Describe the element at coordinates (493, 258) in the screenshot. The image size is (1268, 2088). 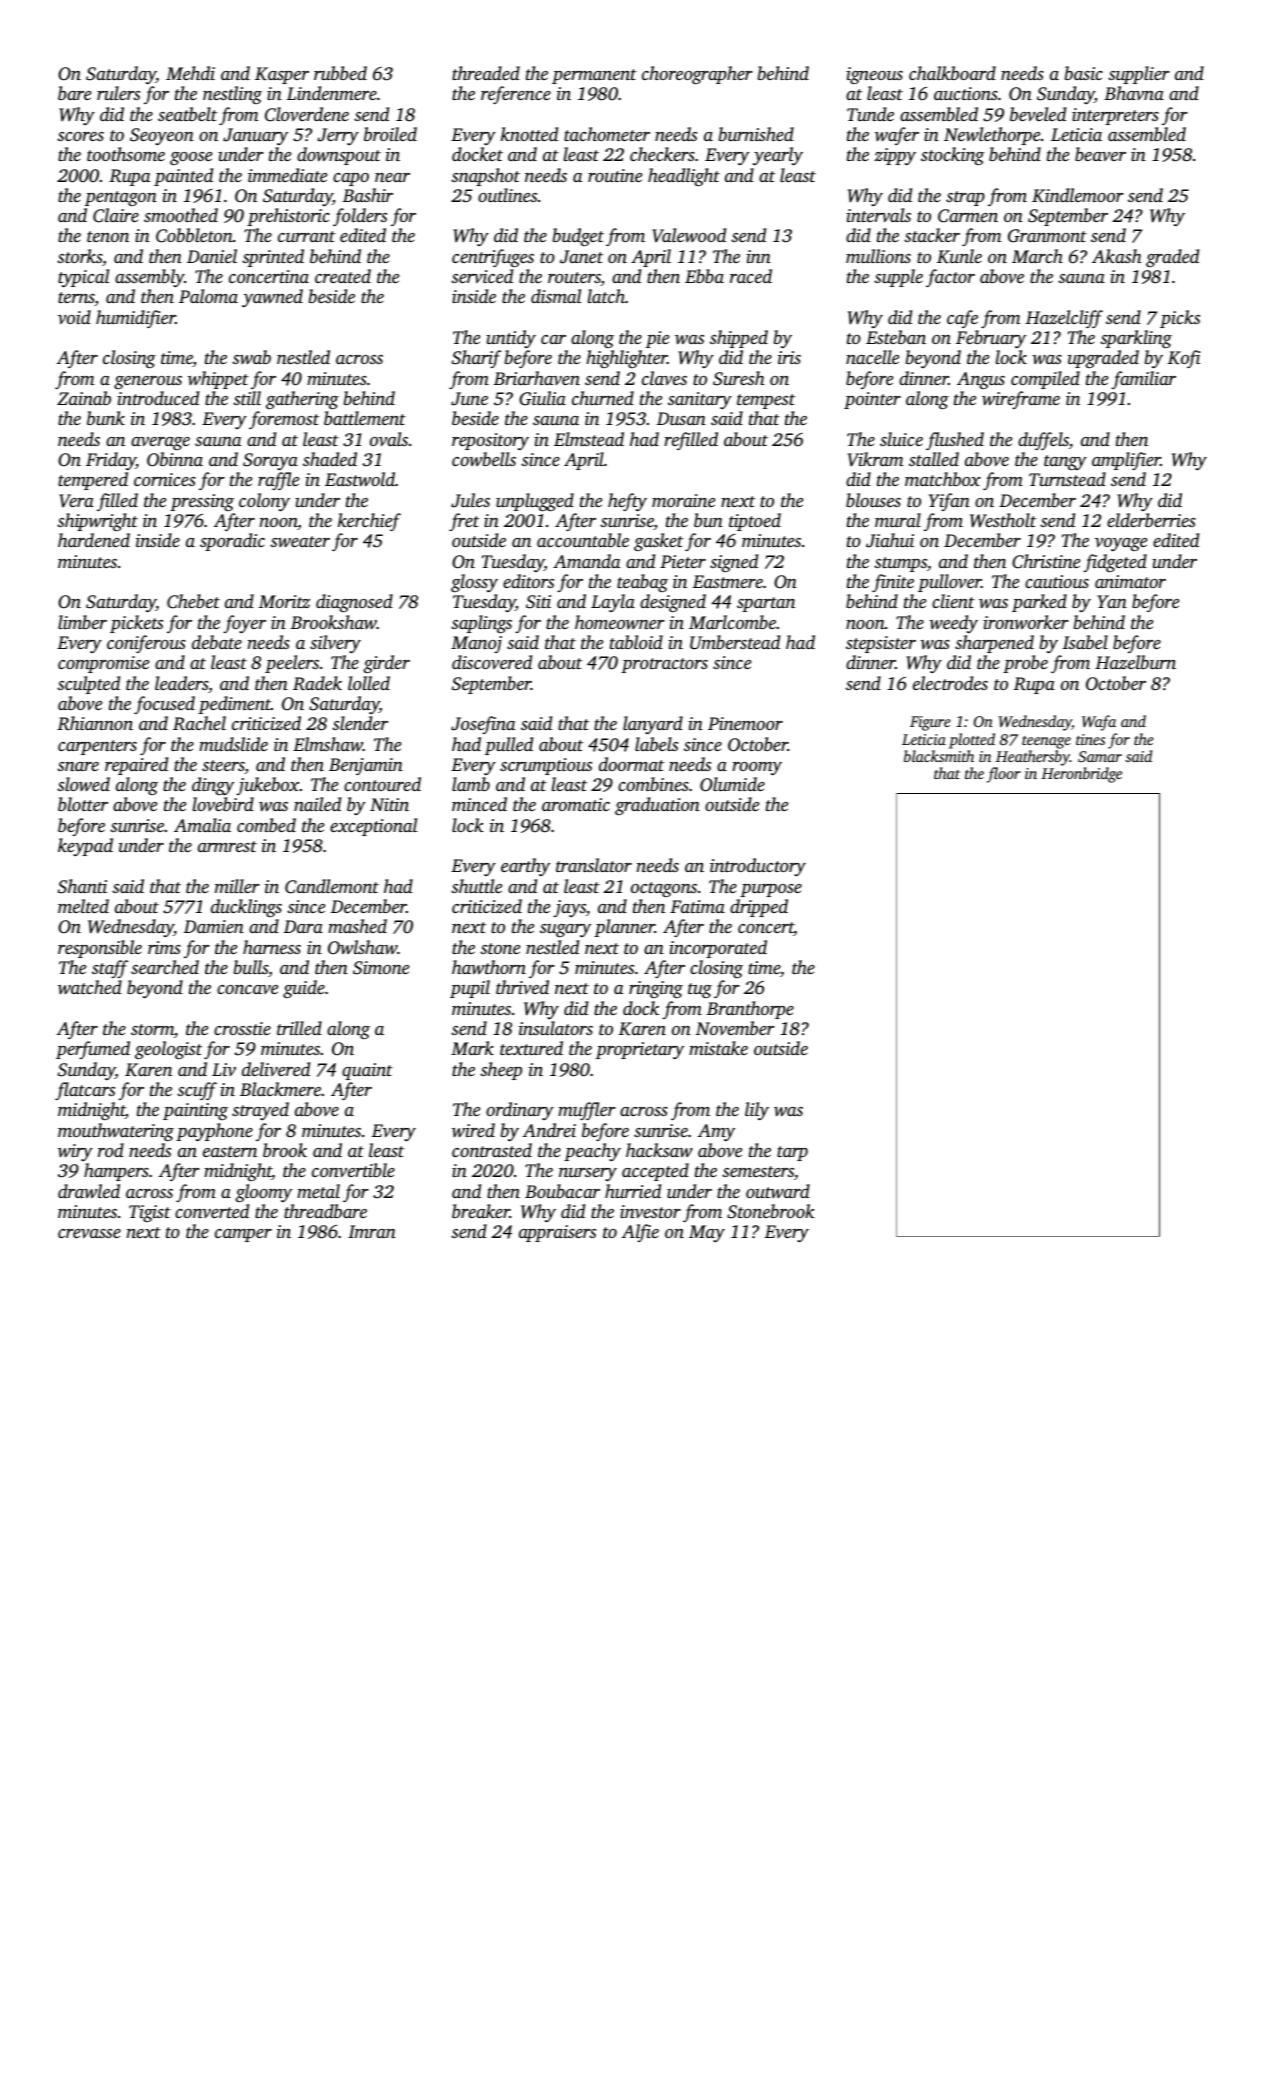
I see `centrifuges` at that location.
